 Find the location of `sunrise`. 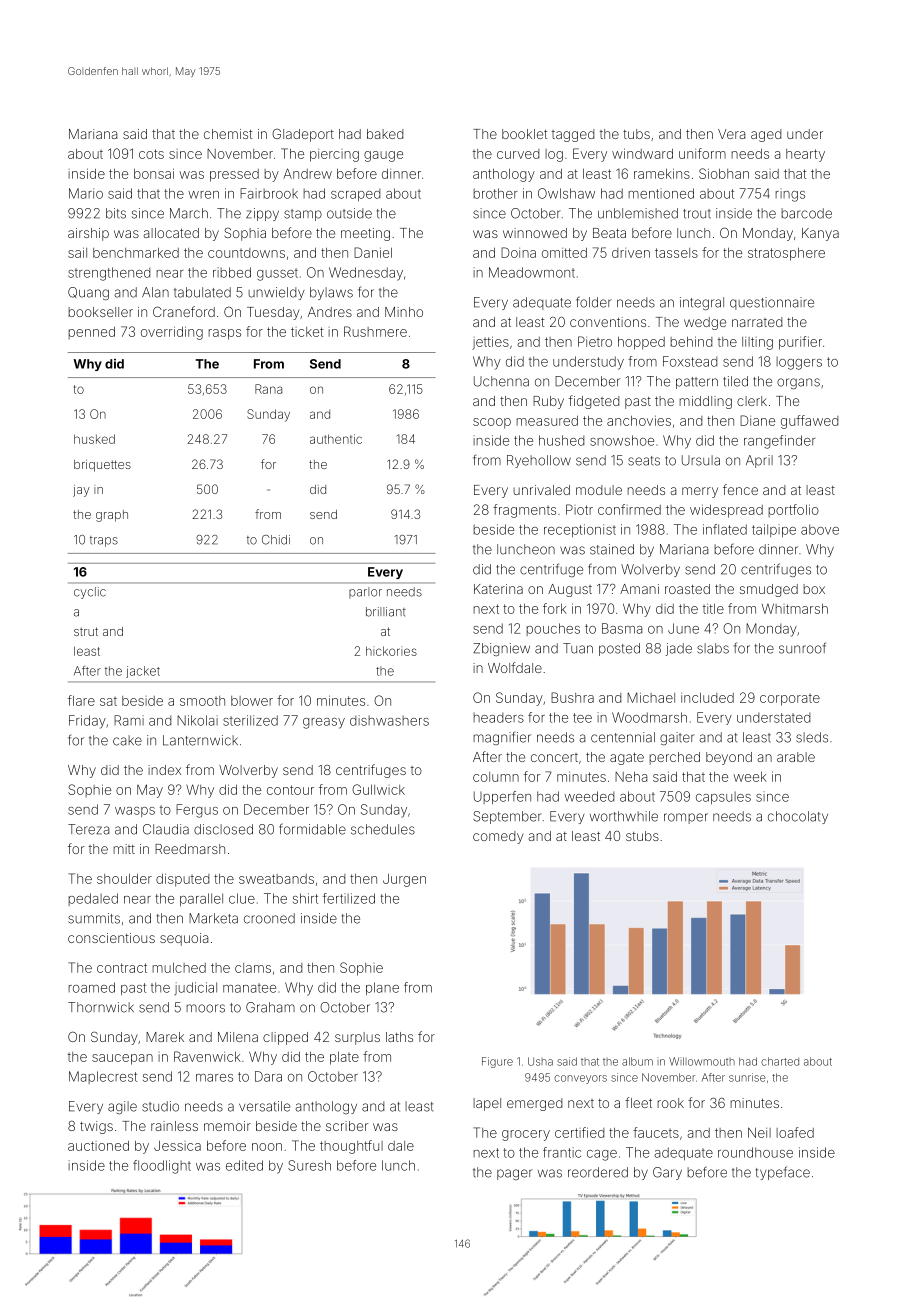

sunrise is located at coordinates (747, 1077).
